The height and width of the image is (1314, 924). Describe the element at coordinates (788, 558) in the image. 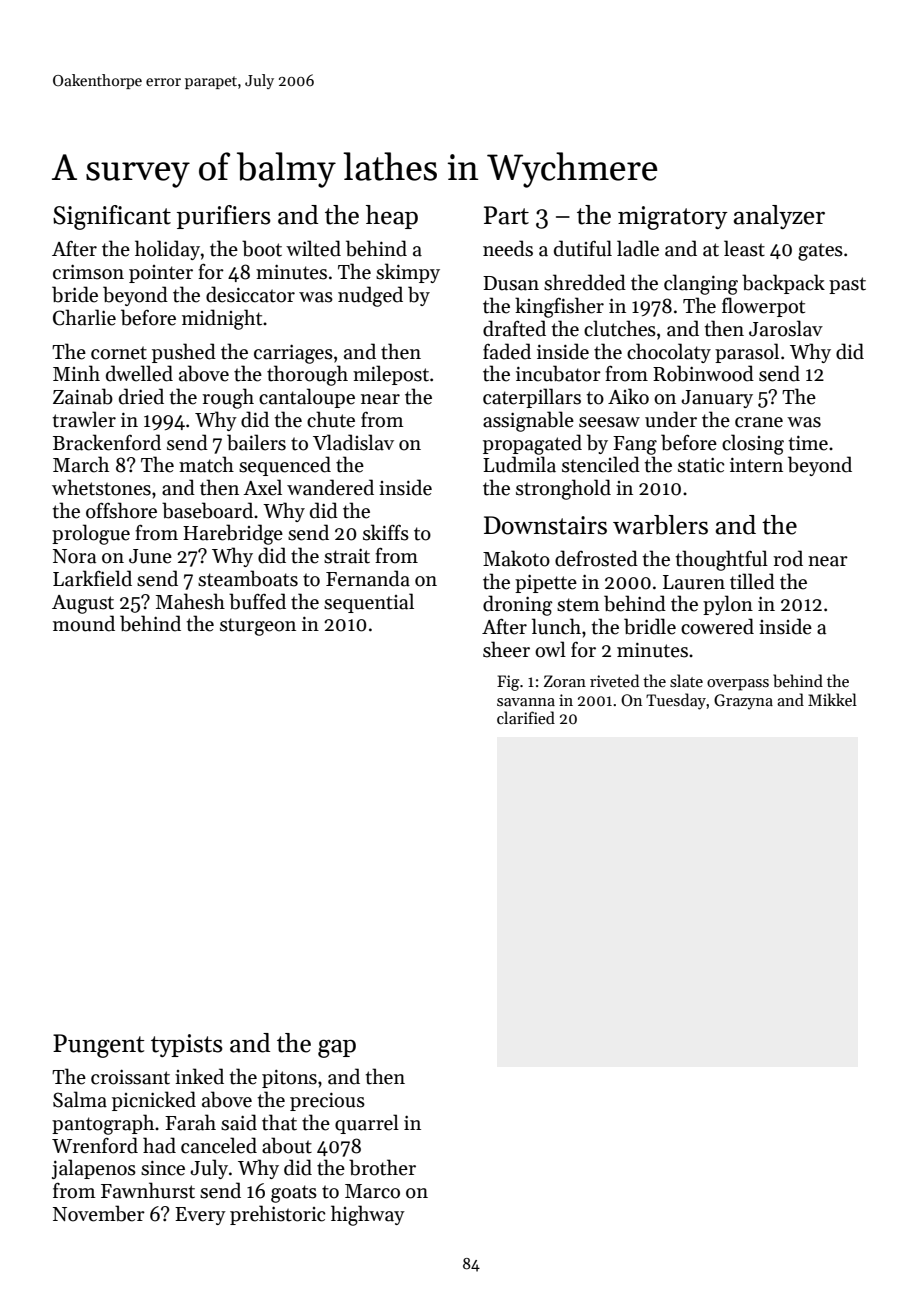

I see `rod` at that location.
